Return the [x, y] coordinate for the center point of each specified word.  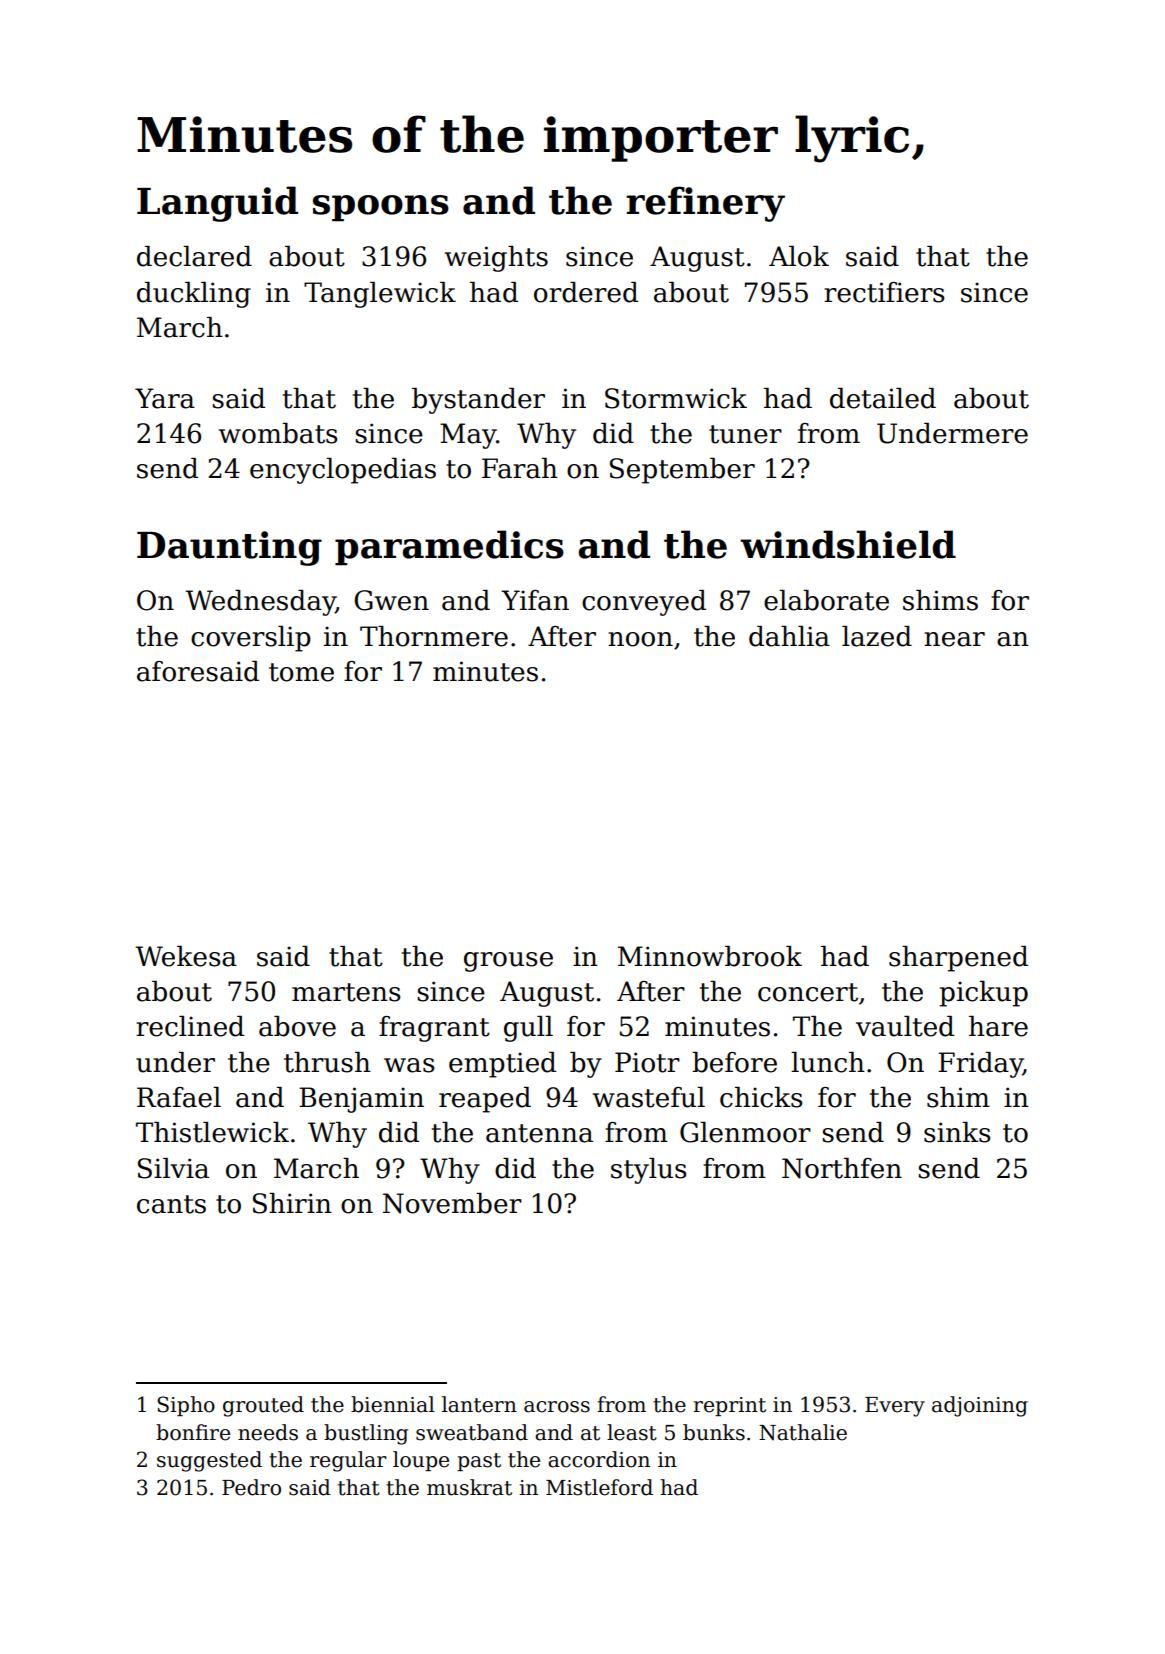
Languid [217, 204]
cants [171, 1204]
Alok [799, 256]
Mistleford [599, 1487]
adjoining [980, 1406]
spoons [381, 208]
